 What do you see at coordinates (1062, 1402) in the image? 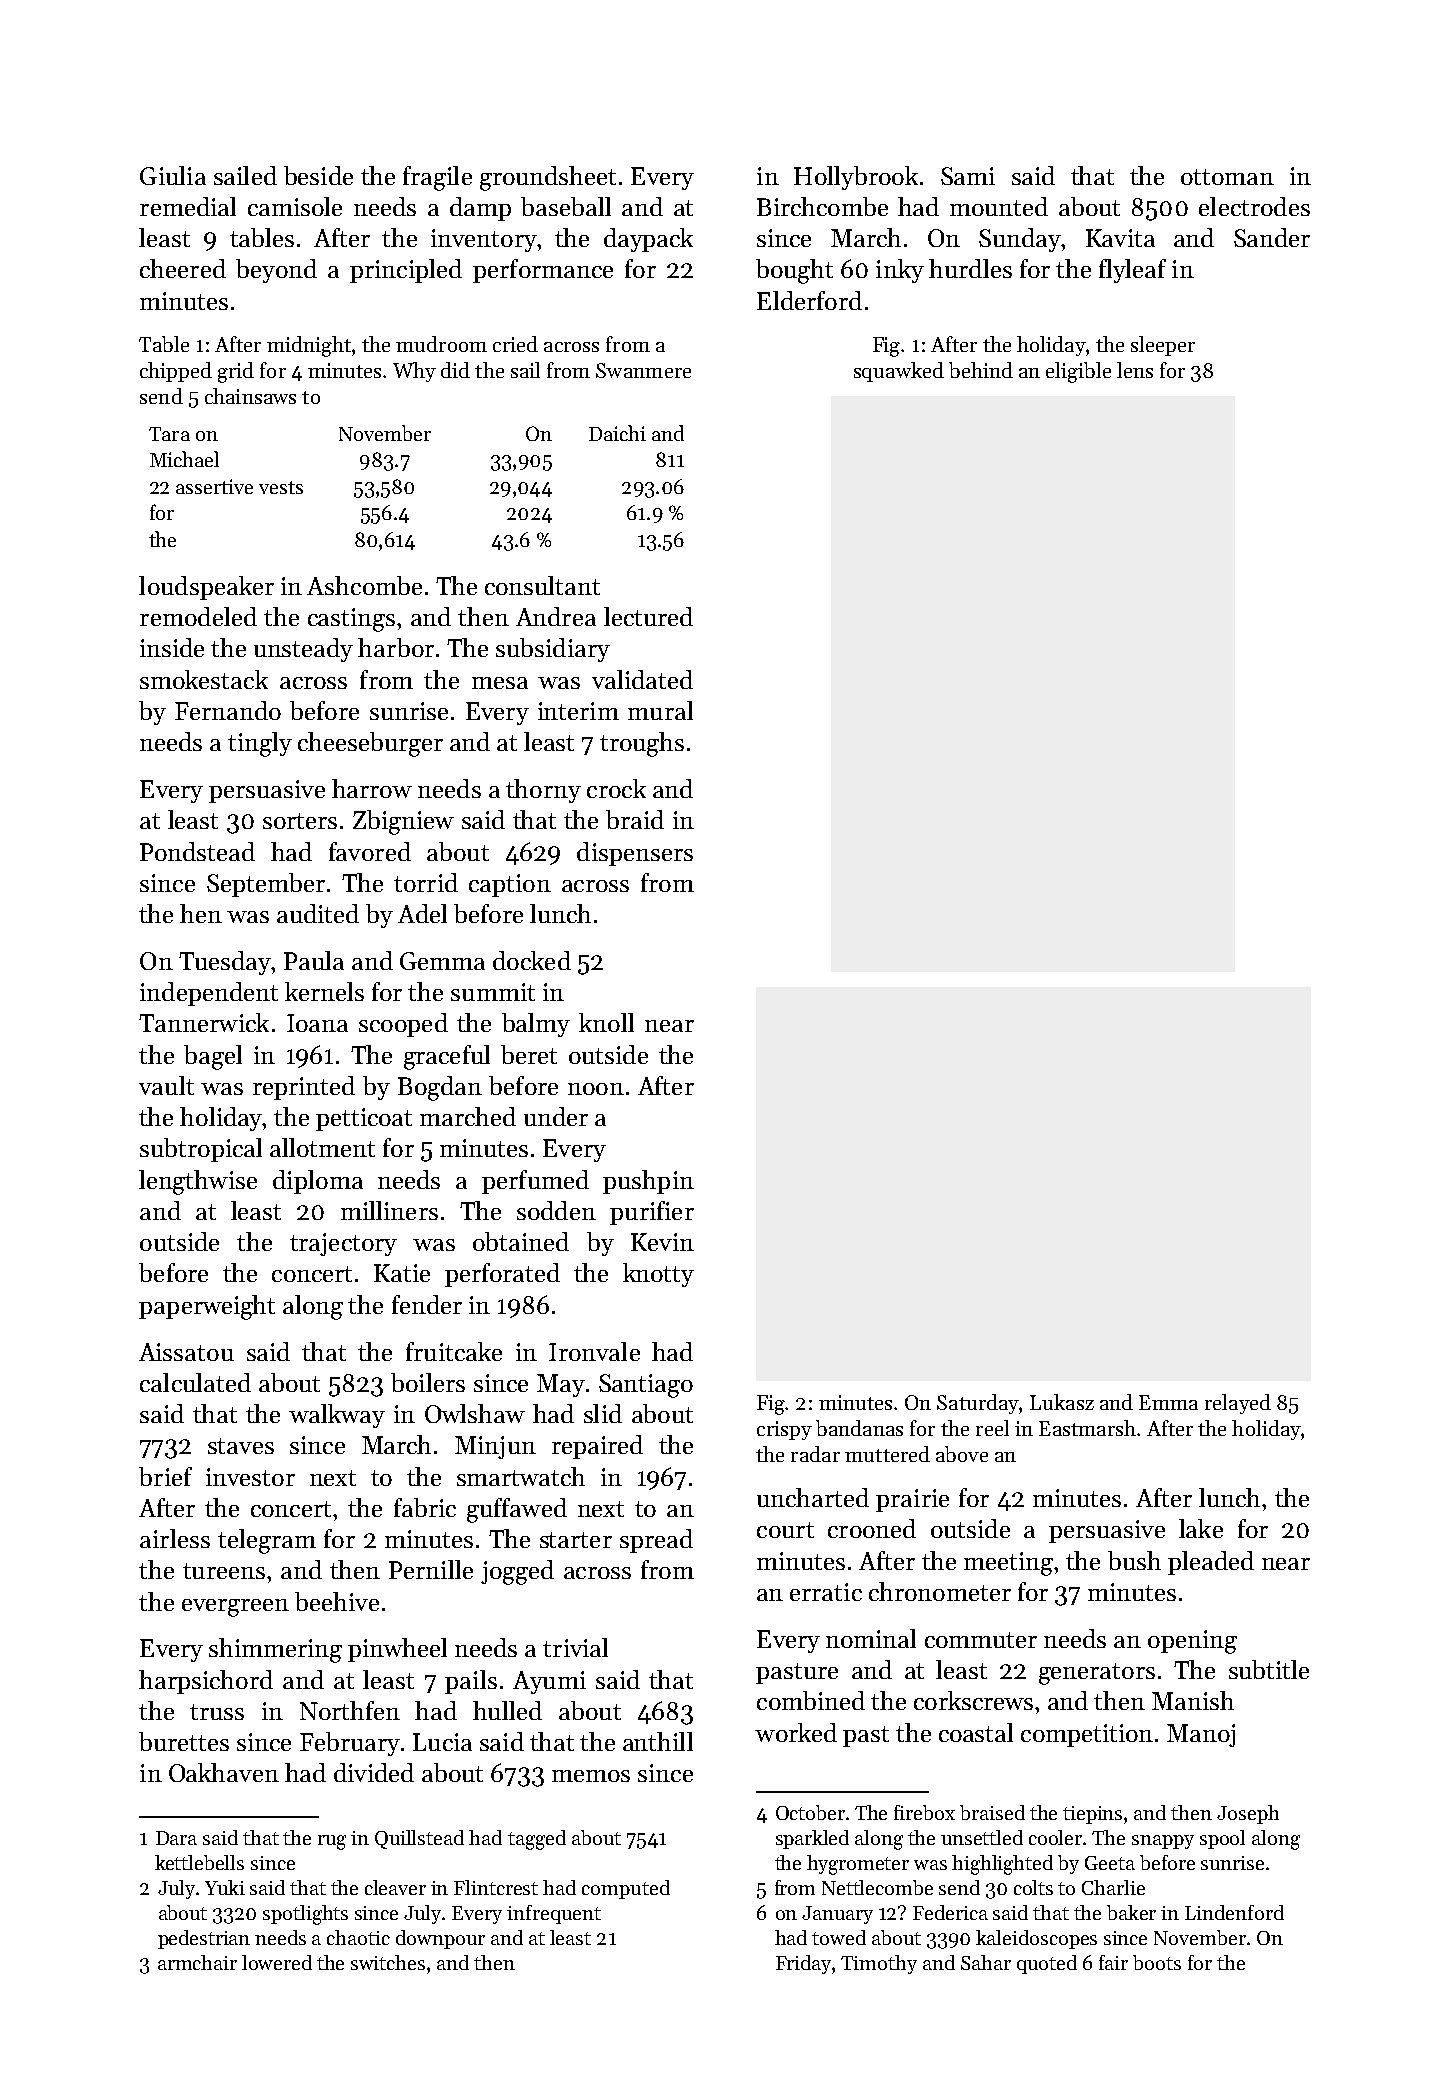
I see `Lukasz` at bounding box center [1062, 1402].
